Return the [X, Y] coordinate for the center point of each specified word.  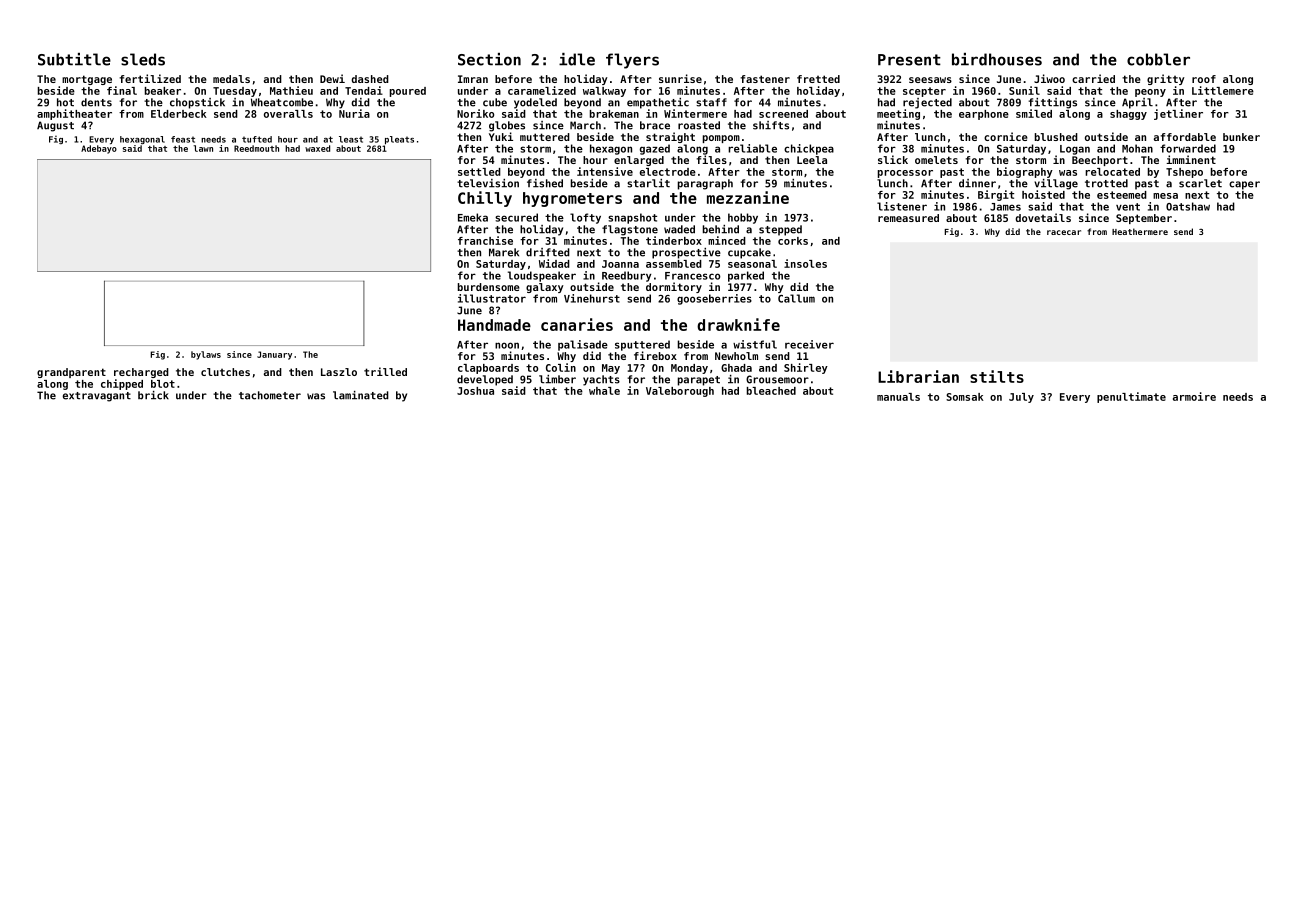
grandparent [71, 373]
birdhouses [997, 59]
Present [909, 60]
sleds [143, 59]
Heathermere [1140, 231]
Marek [504, 252]
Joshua [475, 391]
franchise [485, 240]
